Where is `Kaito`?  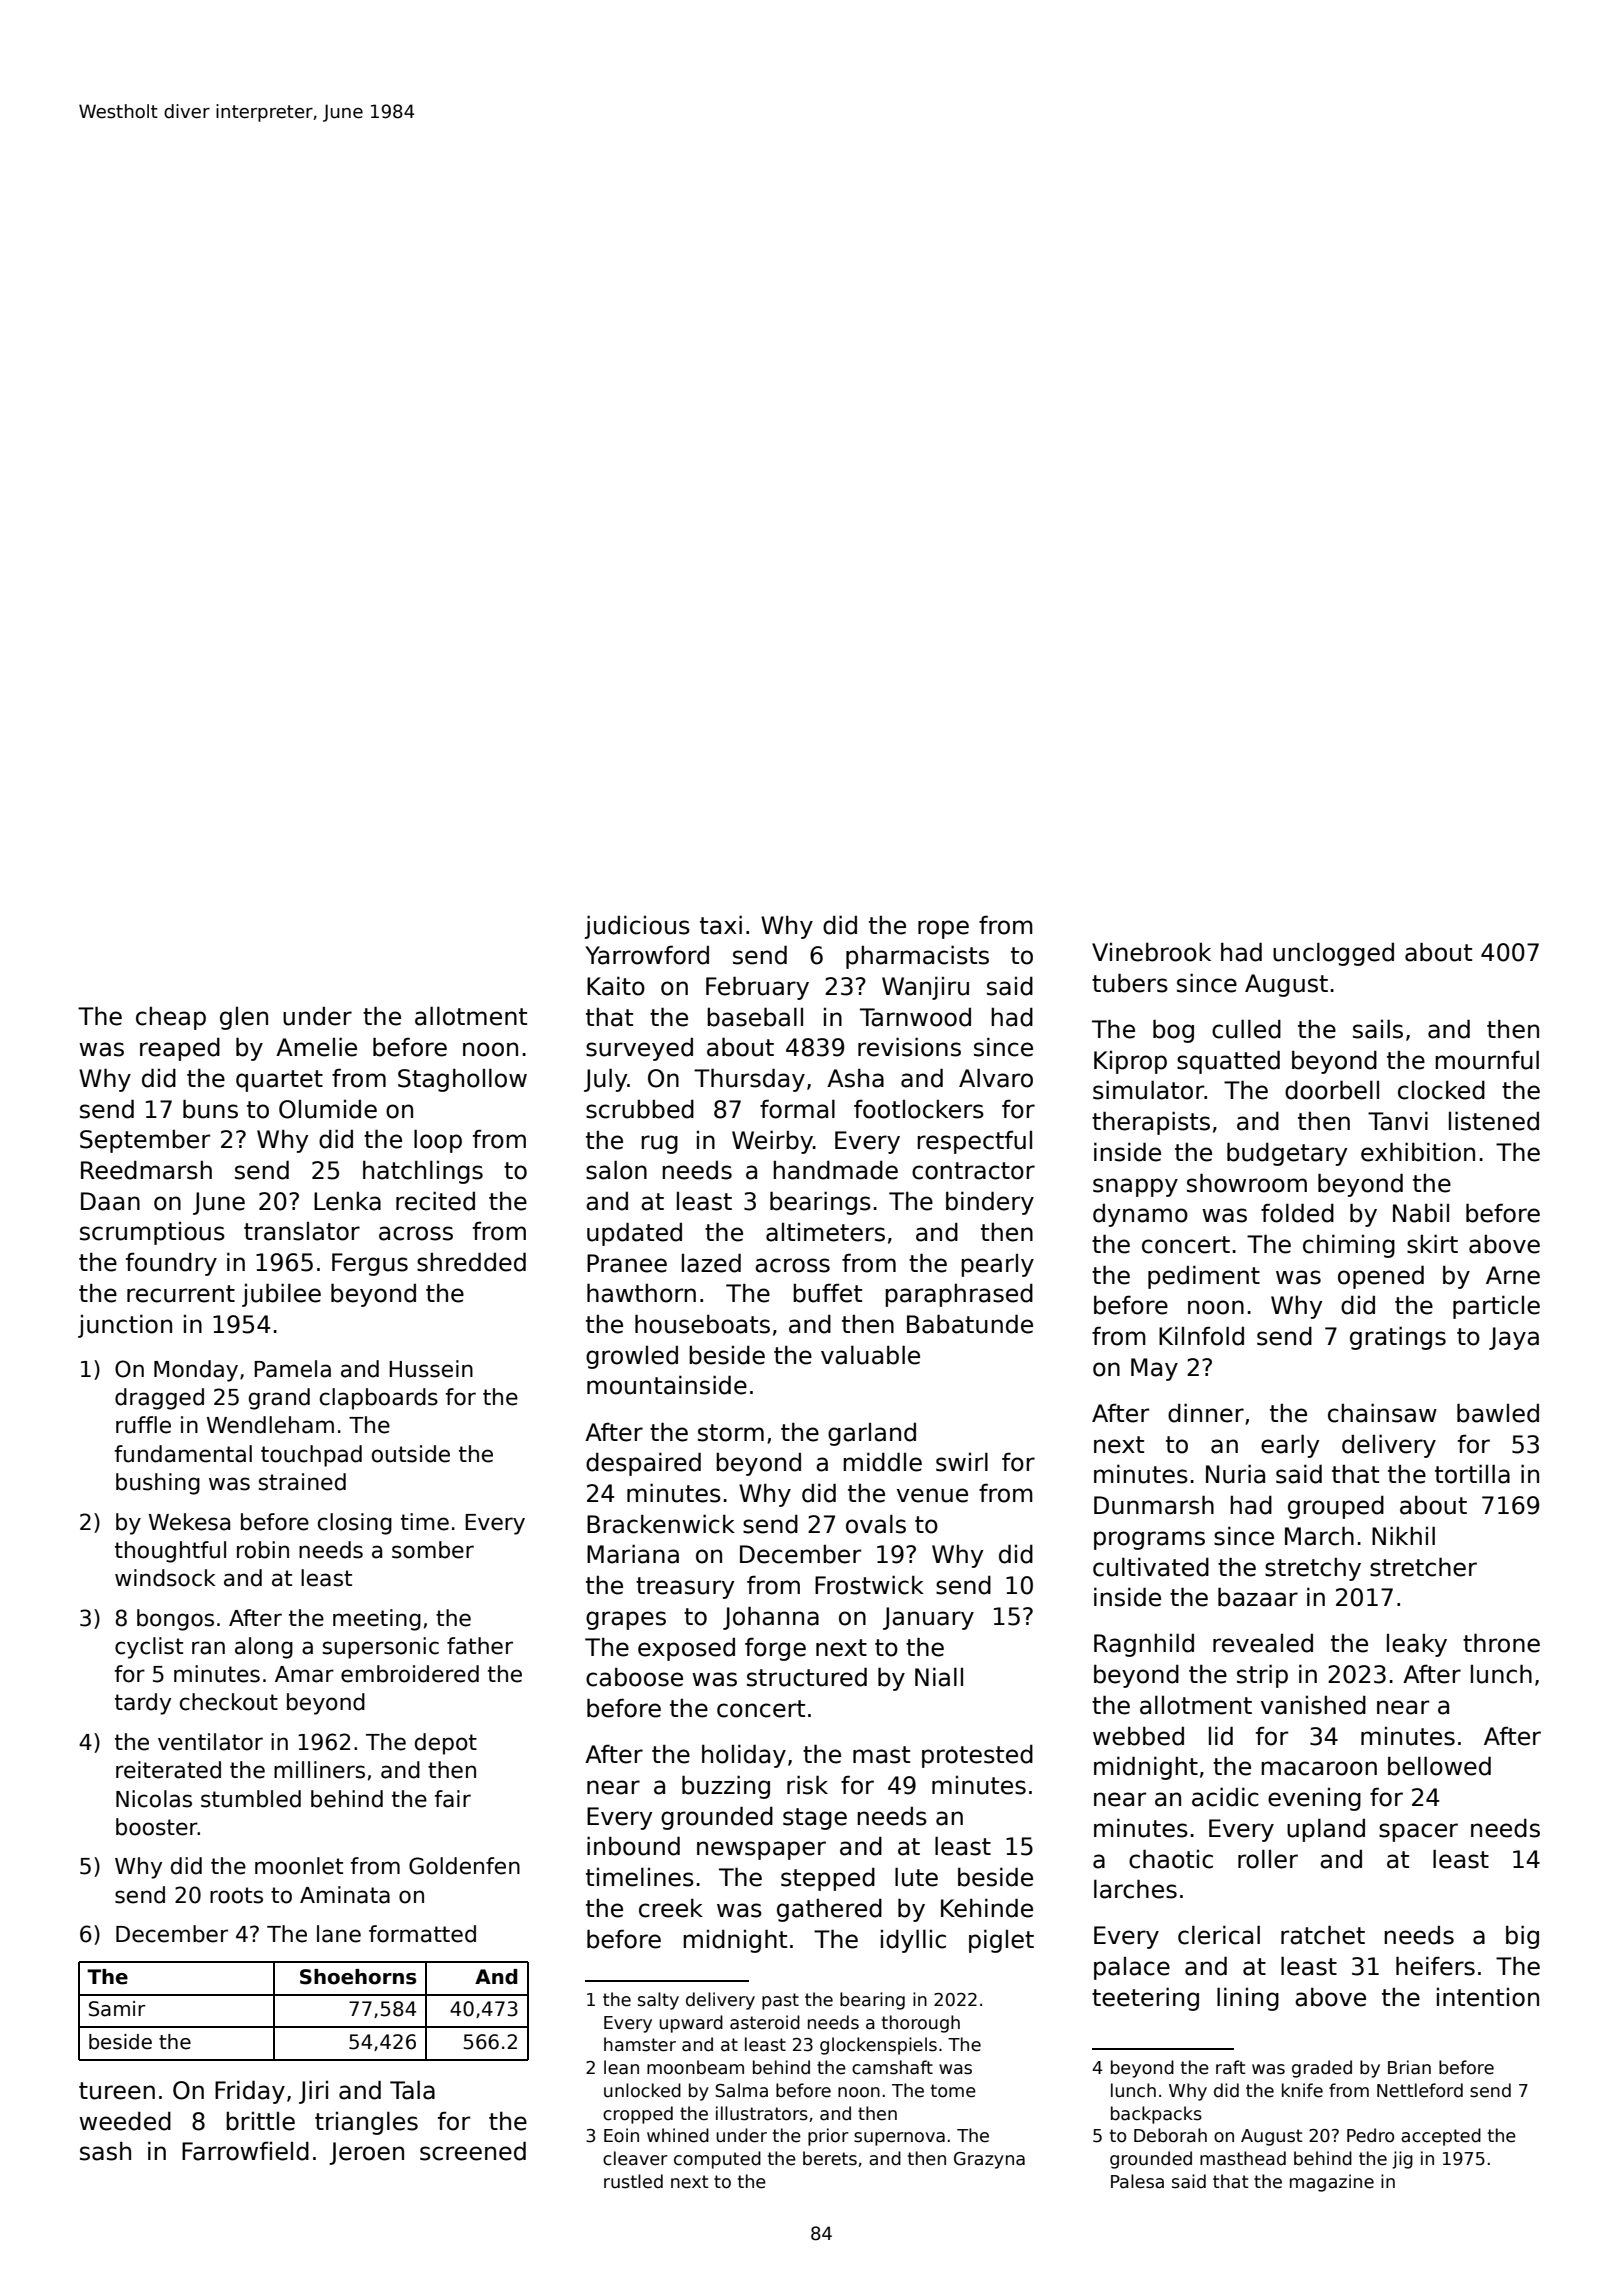
Kaito is located at coordinates (616, 986).
